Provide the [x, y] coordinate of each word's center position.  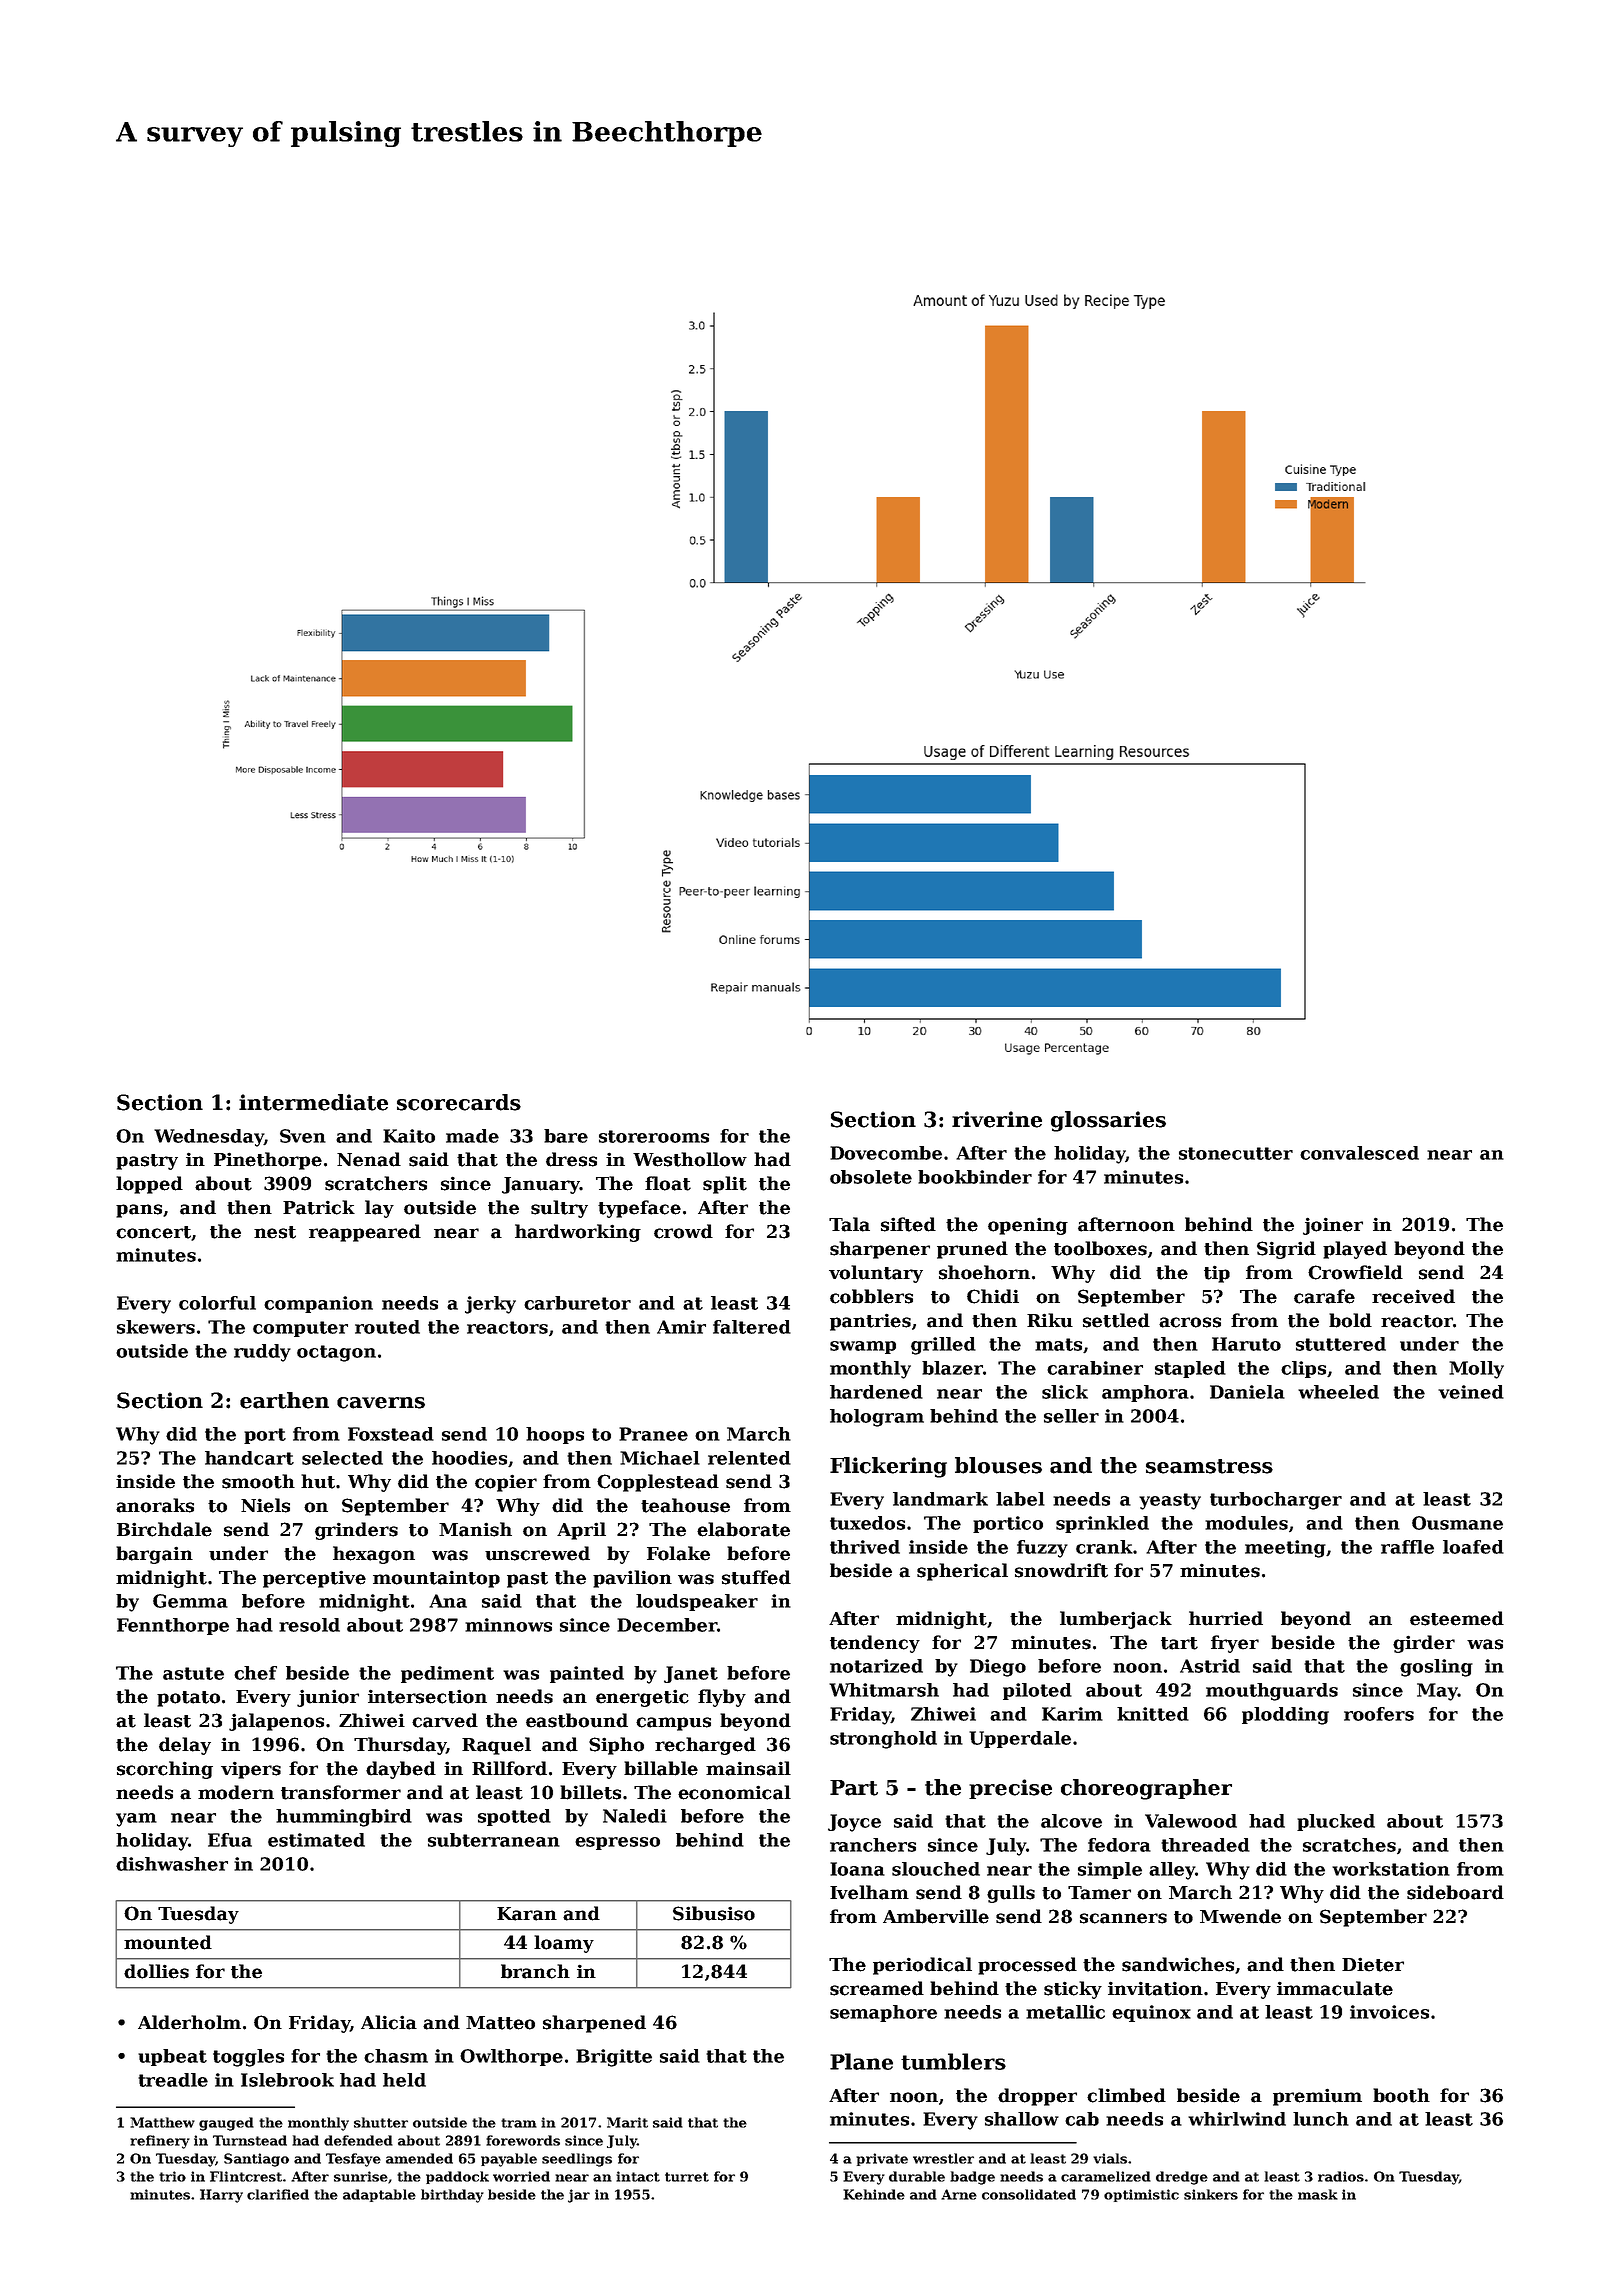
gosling [1436, 1668]
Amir [681, 1327]
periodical [922, 1966]
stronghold [883, 1740]
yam [136, 1820]
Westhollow [690, 1159]
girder [1424, 1644]
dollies [156, 1971]
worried [521, 2176]
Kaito [409, 1136]
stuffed [756, 1577]
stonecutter [1236, 1153]
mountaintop [436, 1579]
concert [153, 1232]
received [1413, 1296]
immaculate [1335, 1988]
